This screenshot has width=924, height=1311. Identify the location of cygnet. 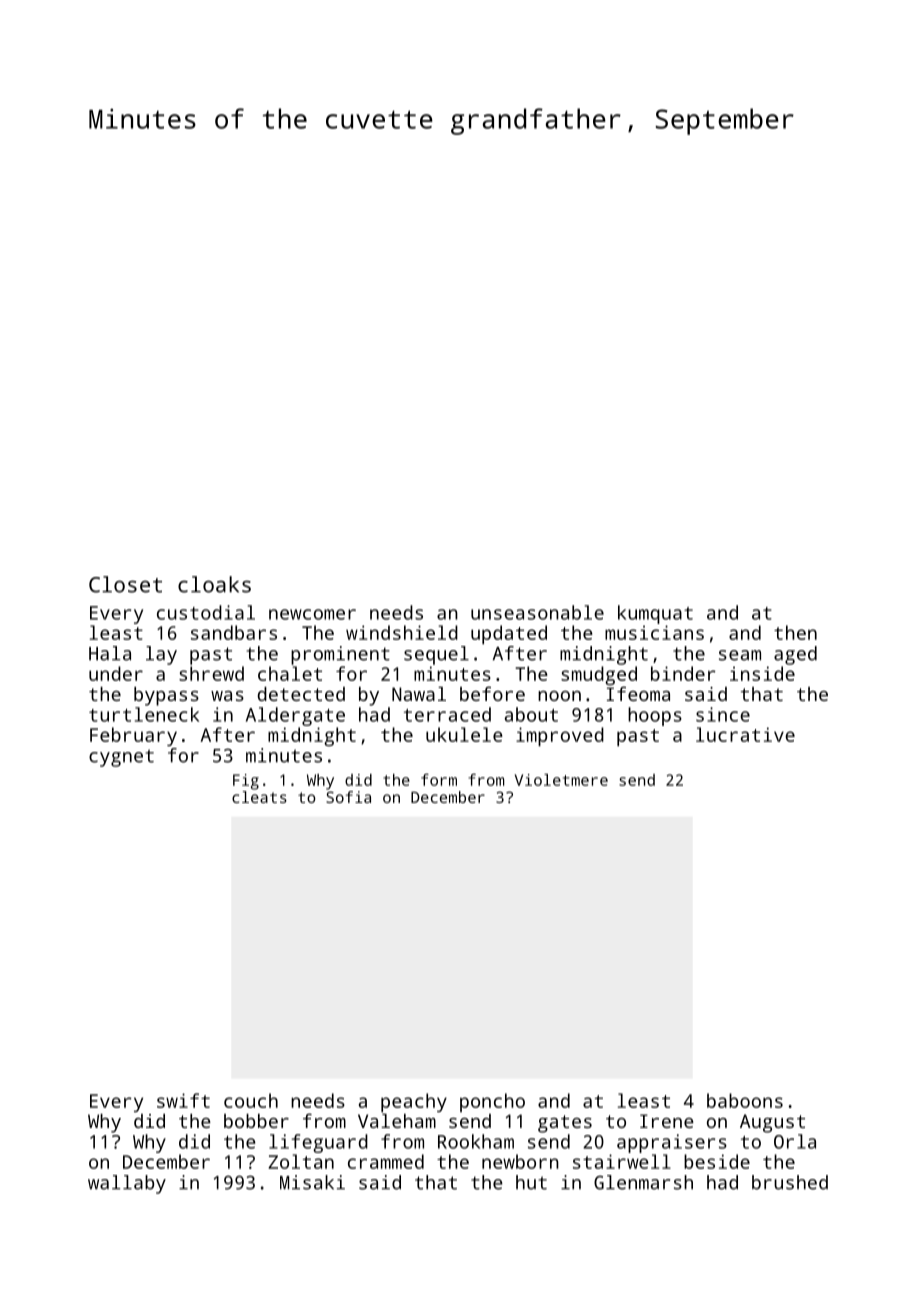
(121, 758).
